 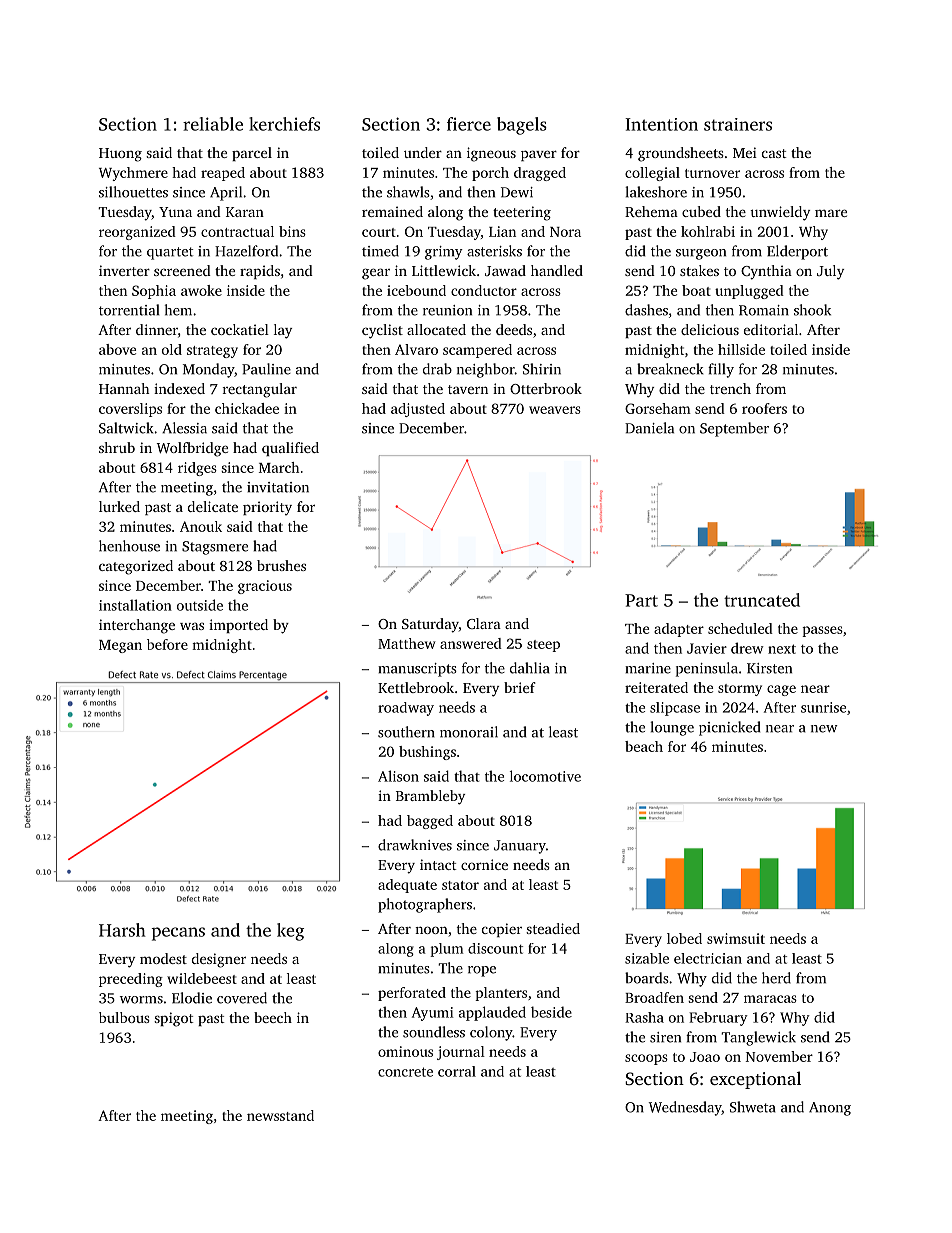 What do you see at coordinates (738, 124) in the screenshot?
I see `strainers` at bounding box center [738, 124].
